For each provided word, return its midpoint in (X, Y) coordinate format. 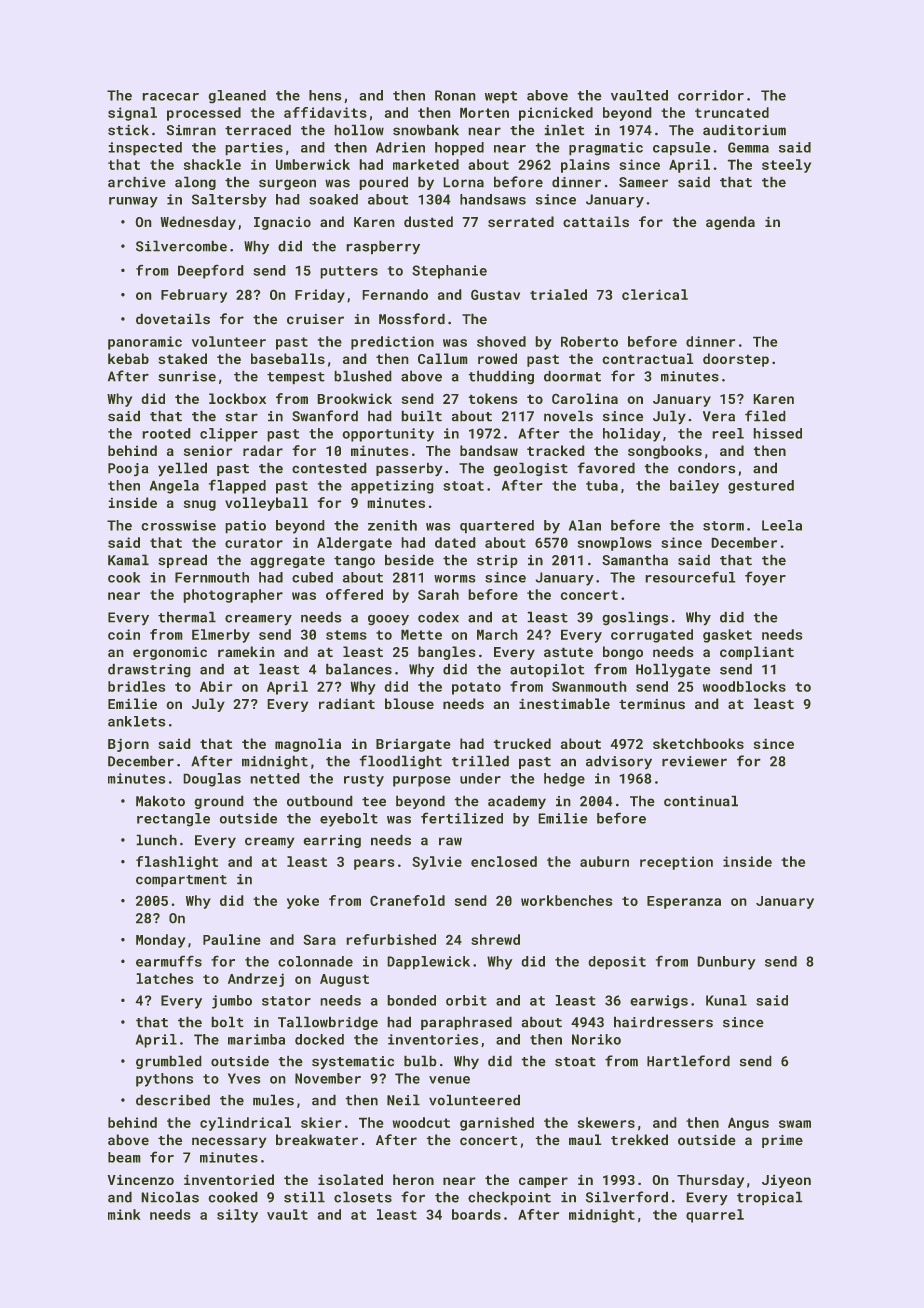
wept (501, 97)
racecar (171, 97)
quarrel (715, 1216)
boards (476, 1214)
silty (237, 1216)
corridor (711, 95)
